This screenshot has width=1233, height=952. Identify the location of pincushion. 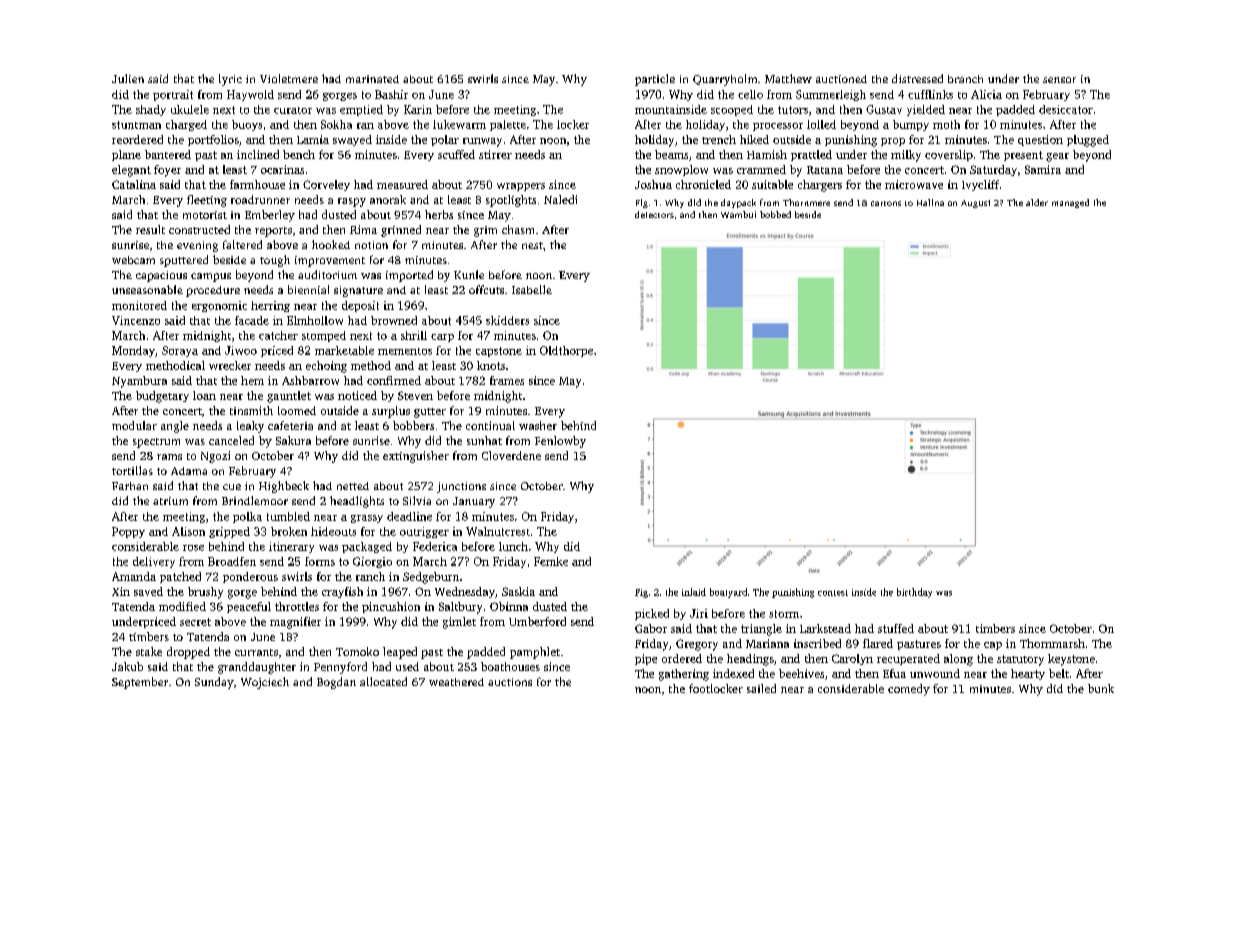
(391, 607).
